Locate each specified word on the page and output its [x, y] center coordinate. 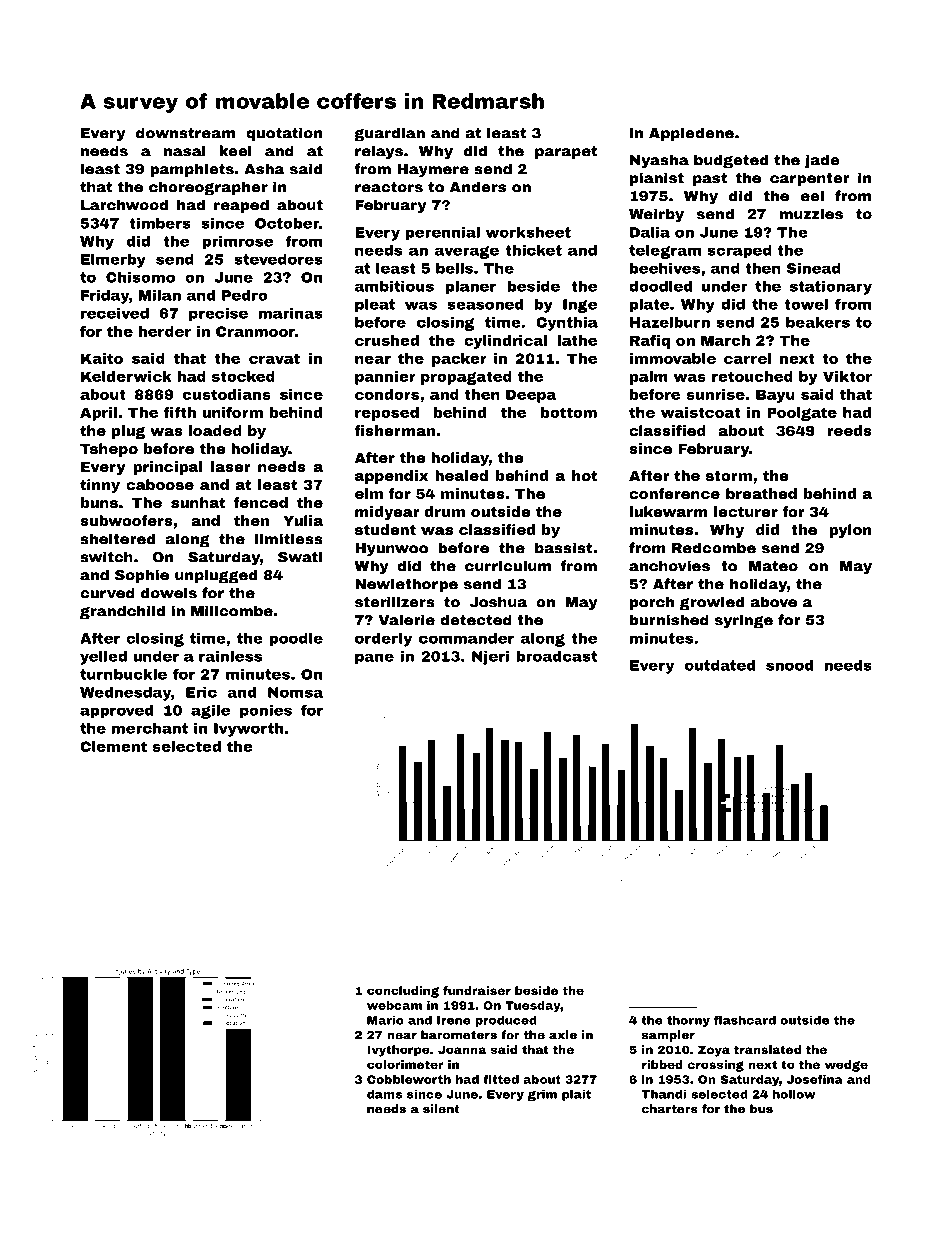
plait [576, 1095]
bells [454, 268]
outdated [720, 665]
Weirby [656, 215]
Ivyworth [248, 730]
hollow [794, 1094]
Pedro [245, 295]
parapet [566, 152]
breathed [761, 493]
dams [384, 1094]
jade [822, 161]
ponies [266, 712]
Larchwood [124, 205]
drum [445, 511]
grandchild [122, 612]
